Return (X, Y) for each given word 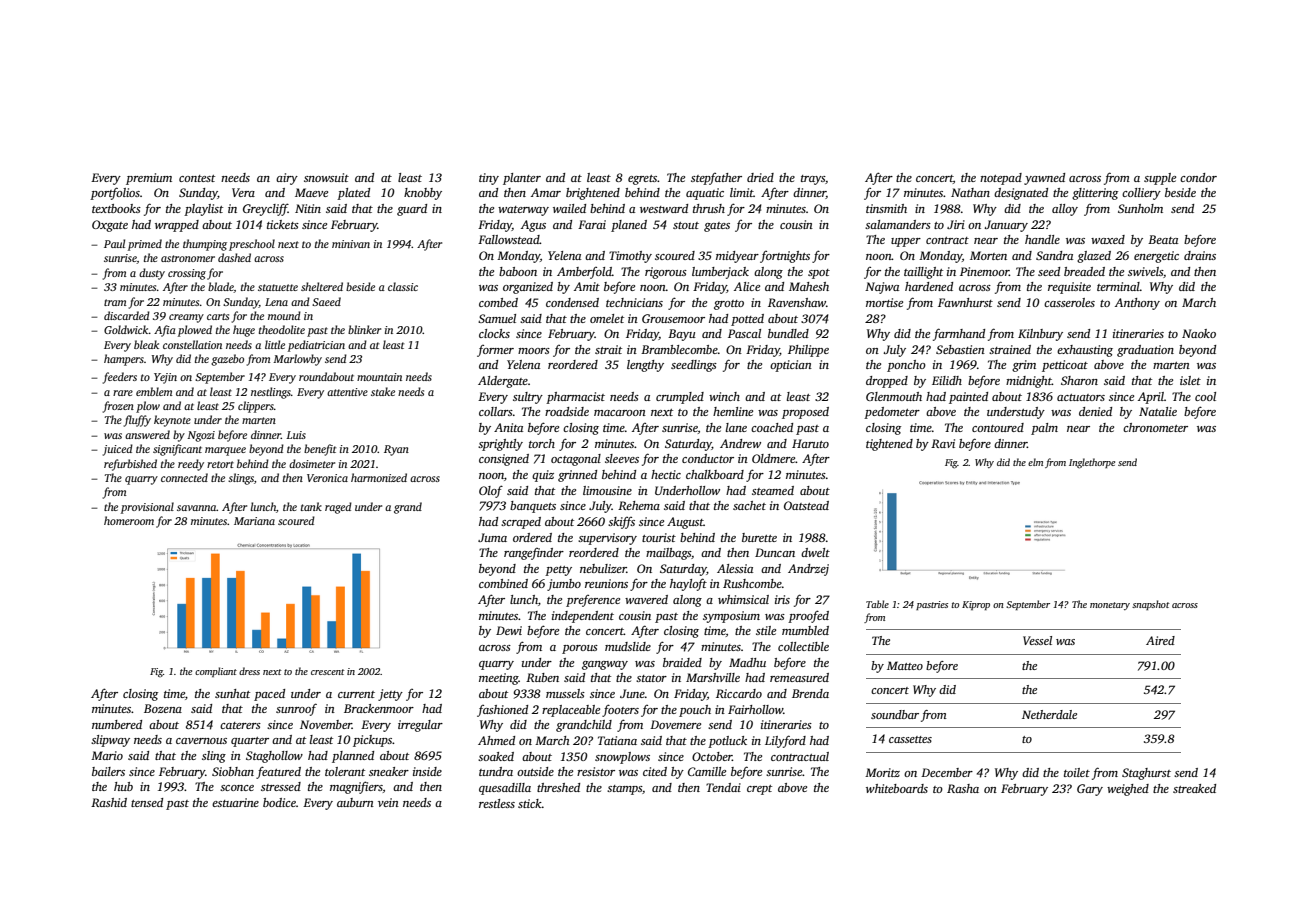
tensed (147, 802)
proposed (805, 413)
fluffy (137, 421)
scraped (521, 523)
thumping (205, 245)
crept (759, 790)
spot (819, 274)
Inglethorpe (1092, 463)
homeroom (129, 520)
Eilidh (947, 380)
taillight (923, 273)
